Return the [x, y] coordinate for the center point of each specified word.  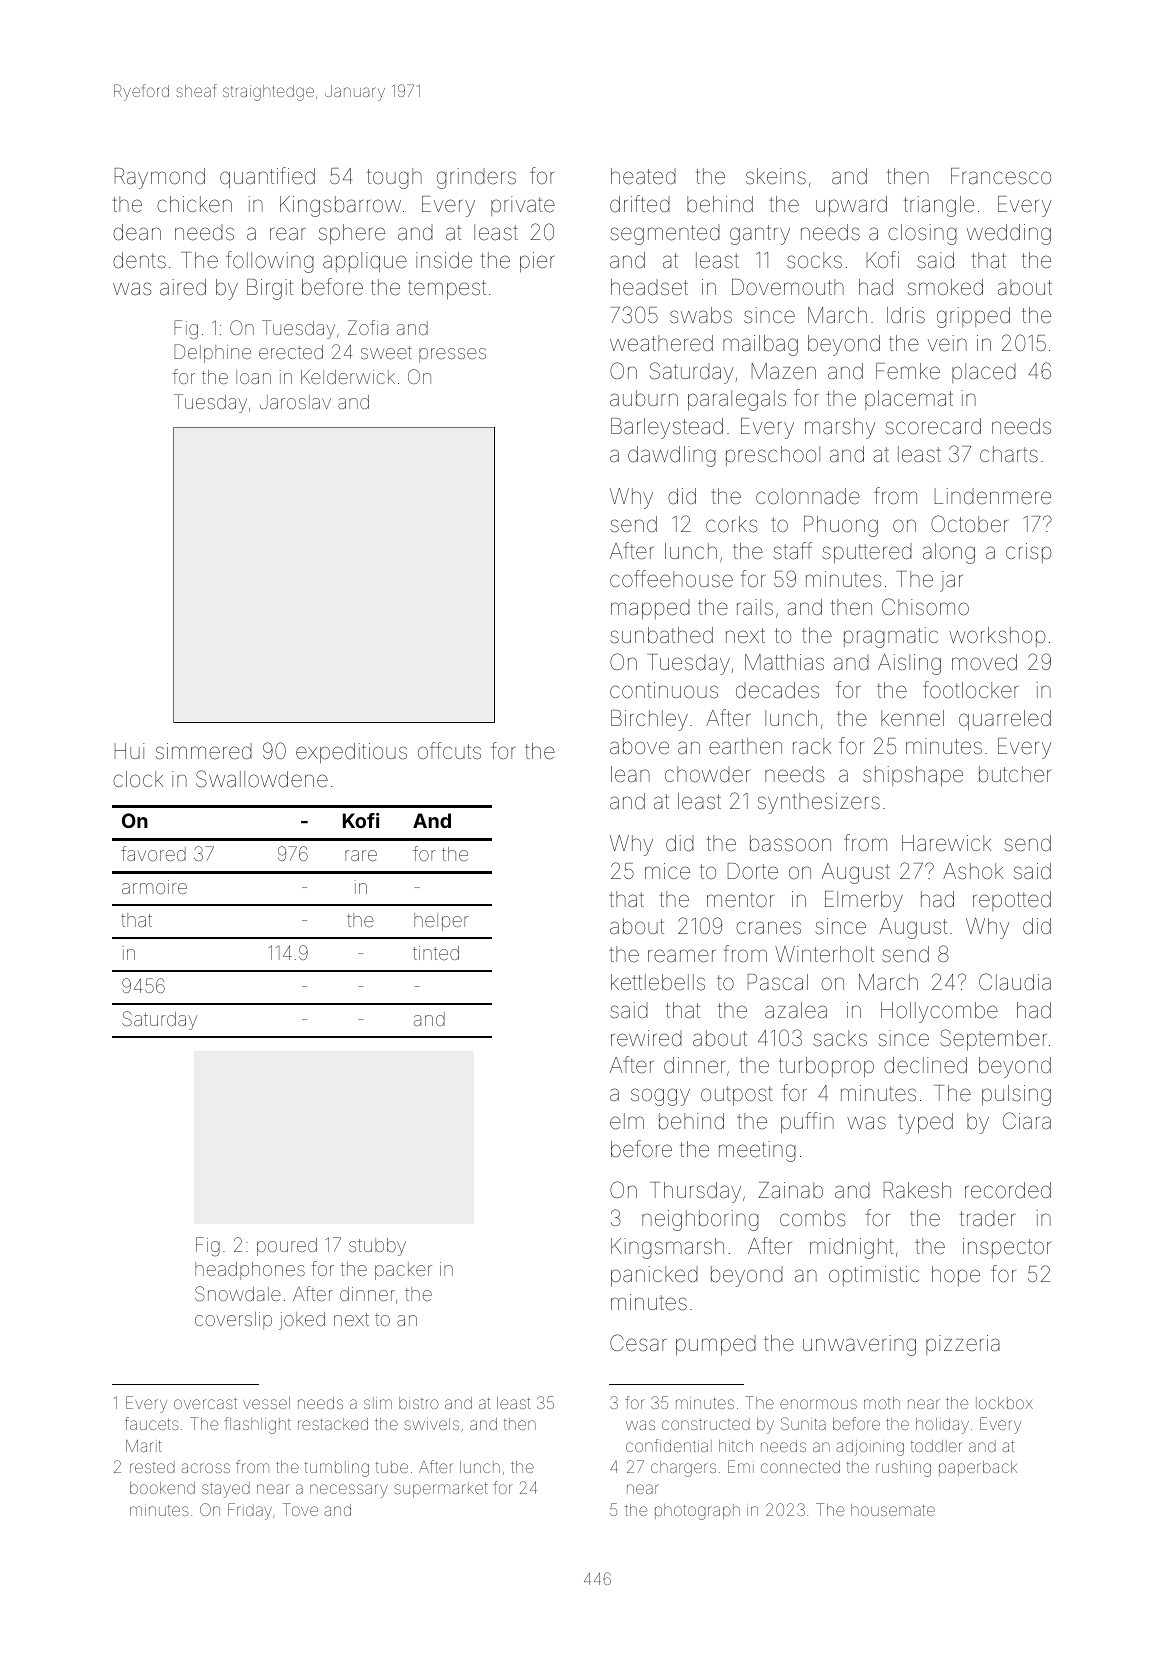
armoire [154, 887]
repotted [1012, 901]
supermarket [441, 1489]
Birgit [270, 289]
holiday [942, 1426]
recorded [1008, 1190]
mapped [650, 609]
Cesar [638, 1343]
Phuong [841, 526]
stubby [377, 1247]
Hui [130, 751]
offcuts [449, 750]
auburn [644, 398]
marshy [840, 428]
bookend [162, 1488]
